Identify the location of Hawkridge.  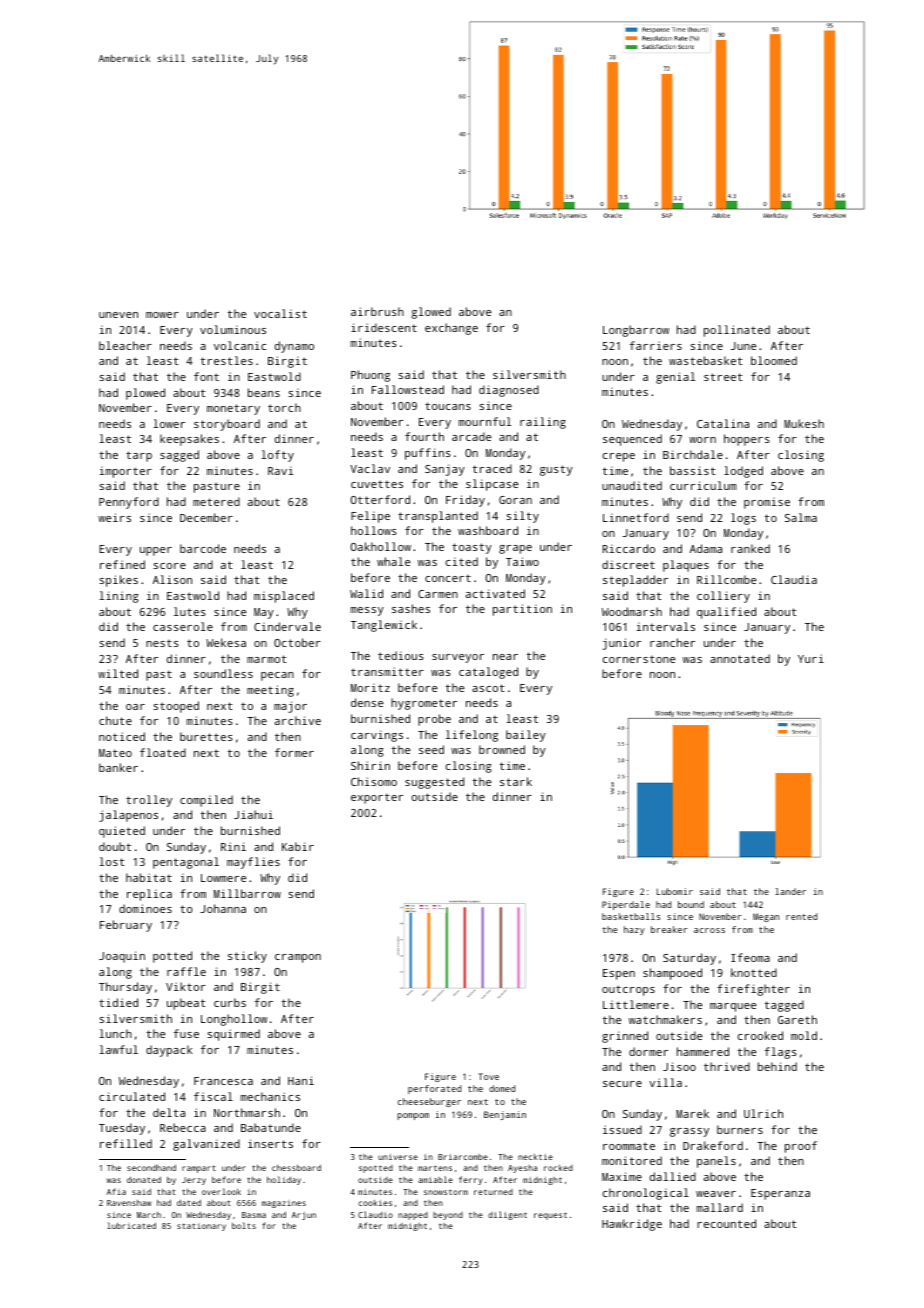
(632, 1225).
